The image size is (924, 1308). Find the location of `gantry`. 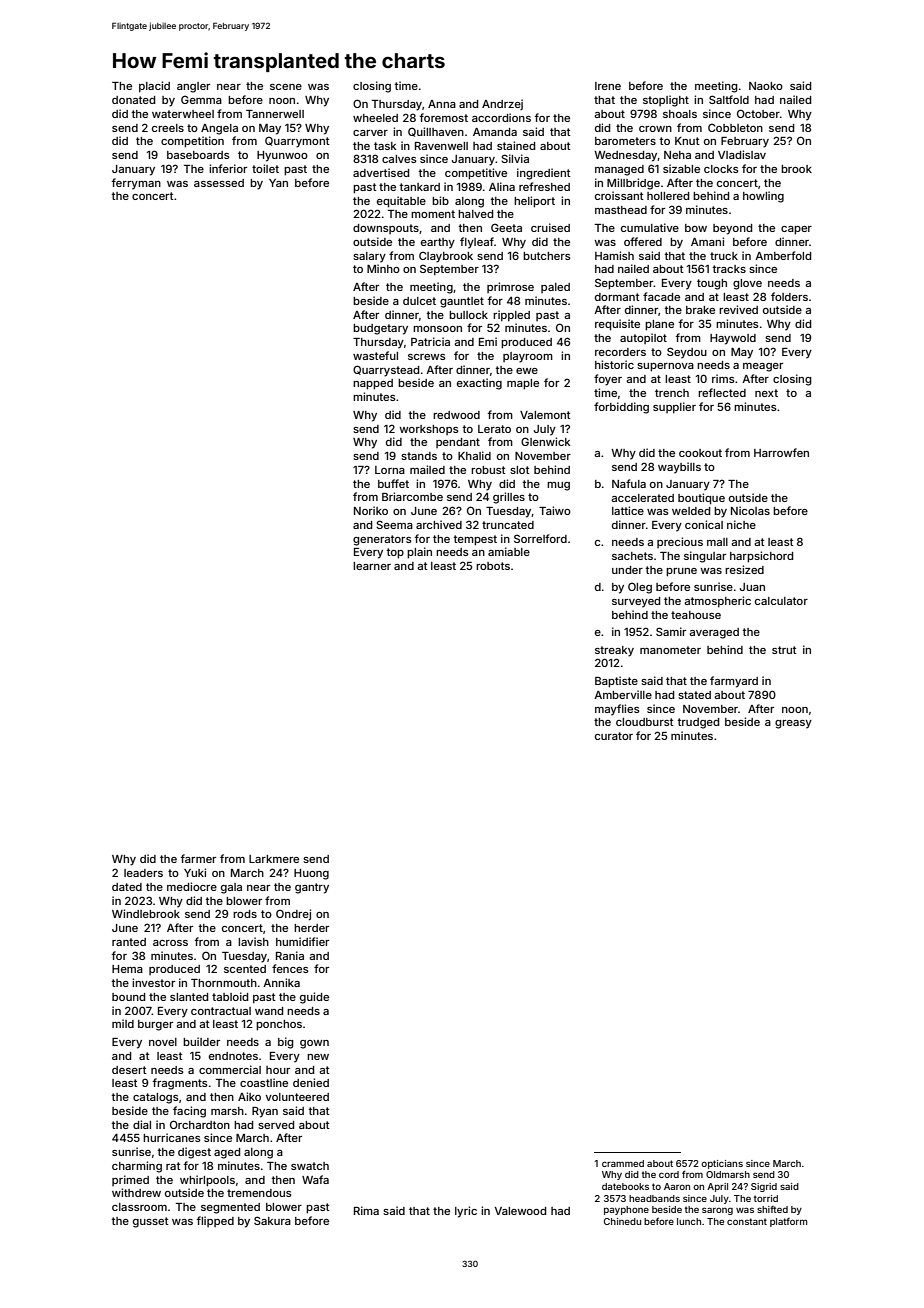

gantry is located at coordinates (312, 888).
